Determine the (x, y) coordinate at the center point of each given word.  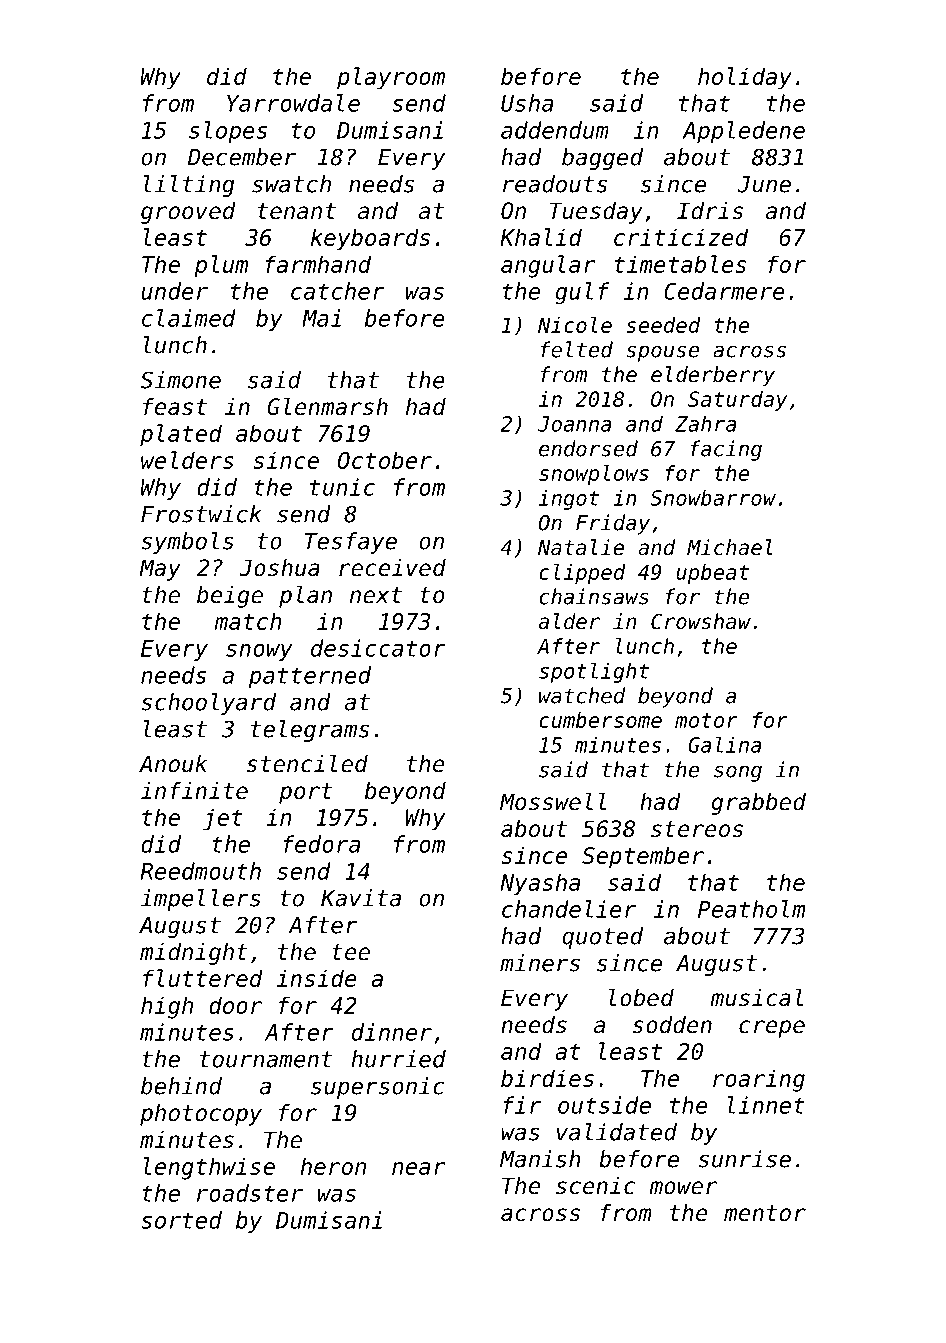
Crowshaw (701, 621)
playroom (391, 78)
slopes (228, 132)
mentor (765, 1213)
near (419, 1168)
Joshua (279, 568)
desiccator (378, 648)
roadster (250, 1193)
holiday (745, 78)
